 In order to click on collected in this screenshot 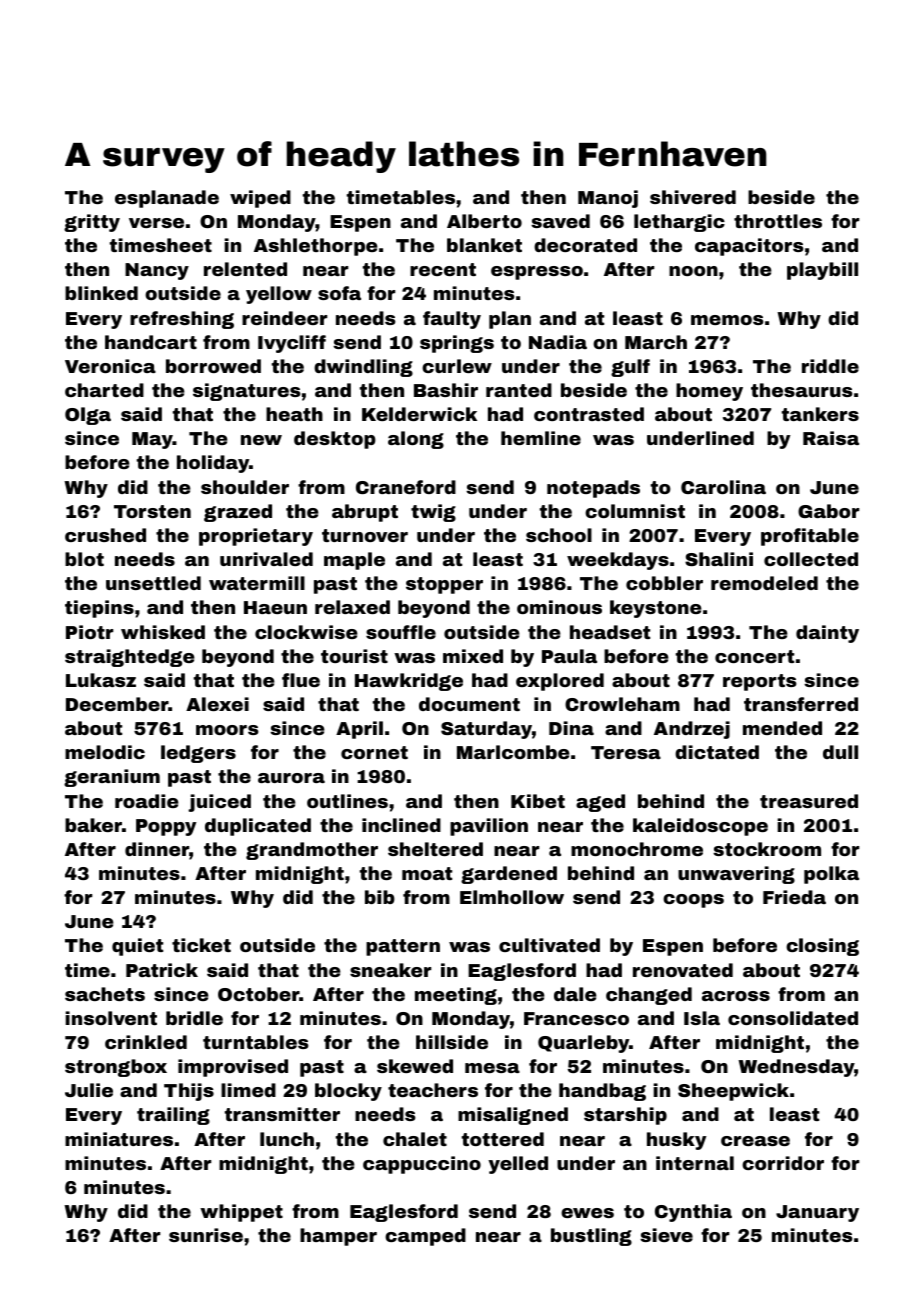, I will do `click(811, 559)`.
